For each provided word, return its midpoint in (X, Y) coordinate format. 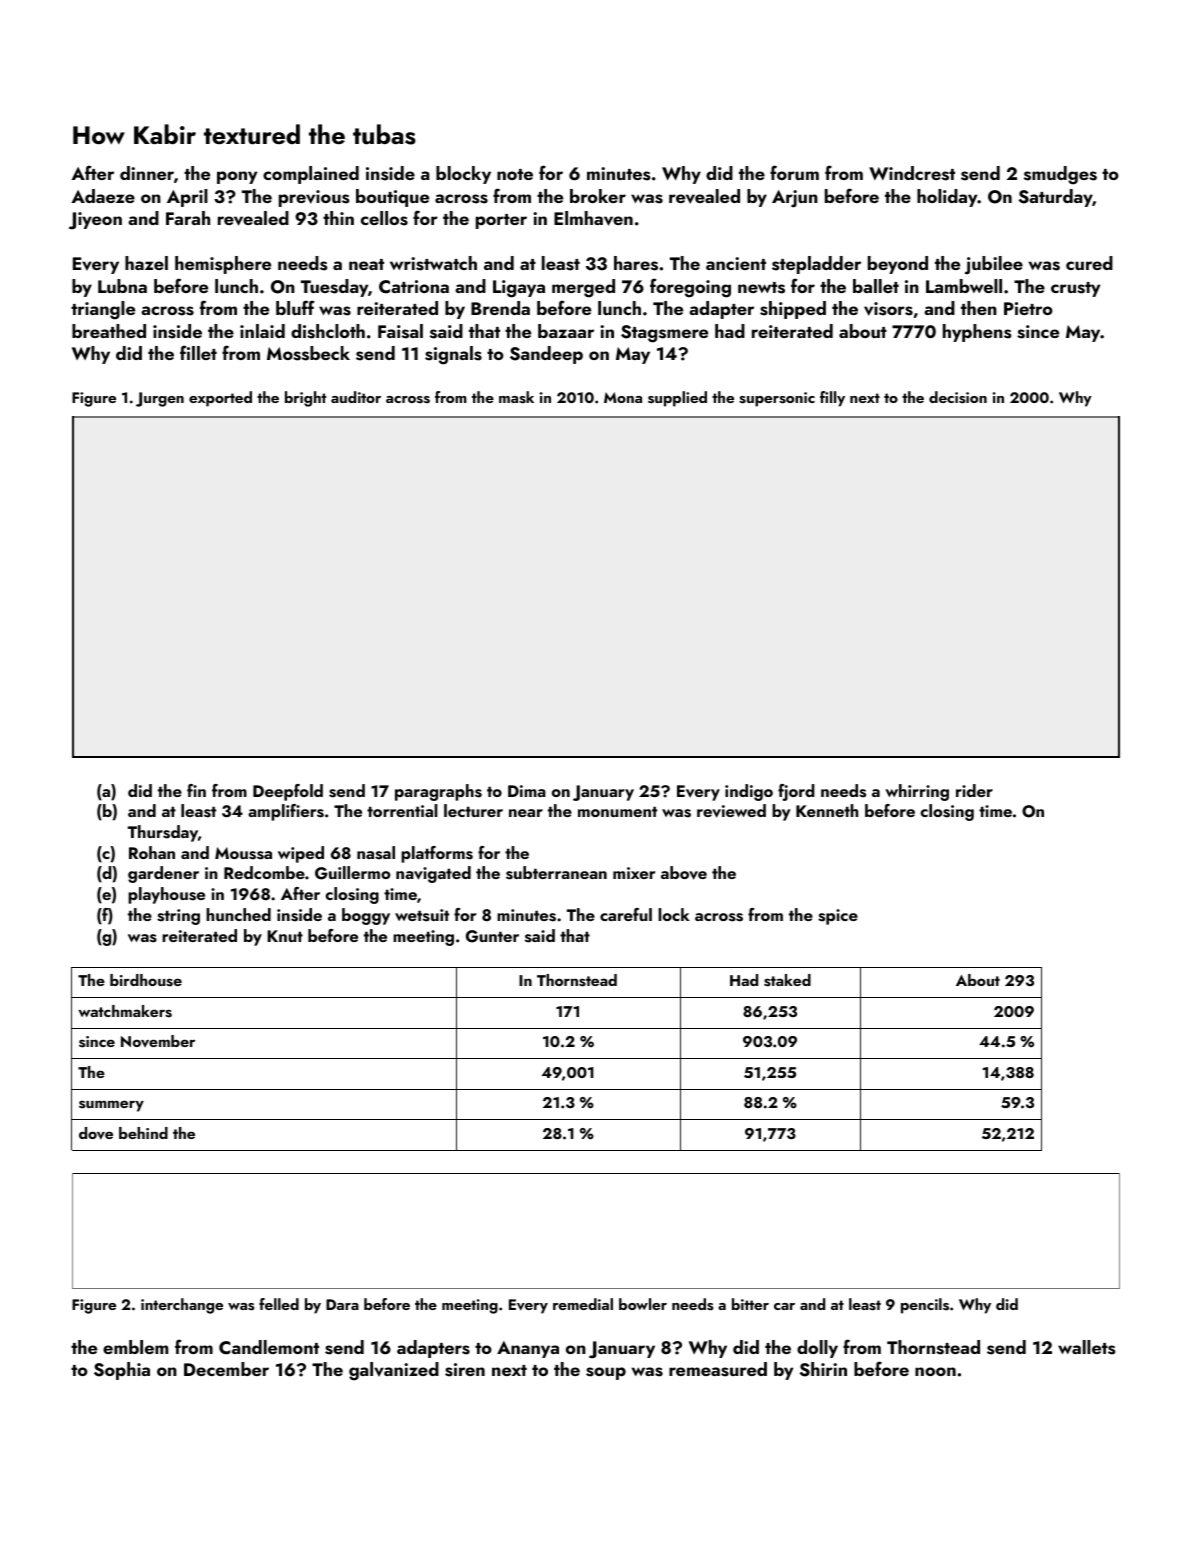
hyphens (977, 333)
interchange (182, 1306)
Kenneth (827, 810)
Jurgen (160, 399)
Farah (188, 218)
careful (626, 914)
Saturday (1056, 198)
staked (787, 980)
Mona (623, 397)
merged (583, 288)
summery (111, 1106)
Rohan (152, 852)
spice (838, 917)
